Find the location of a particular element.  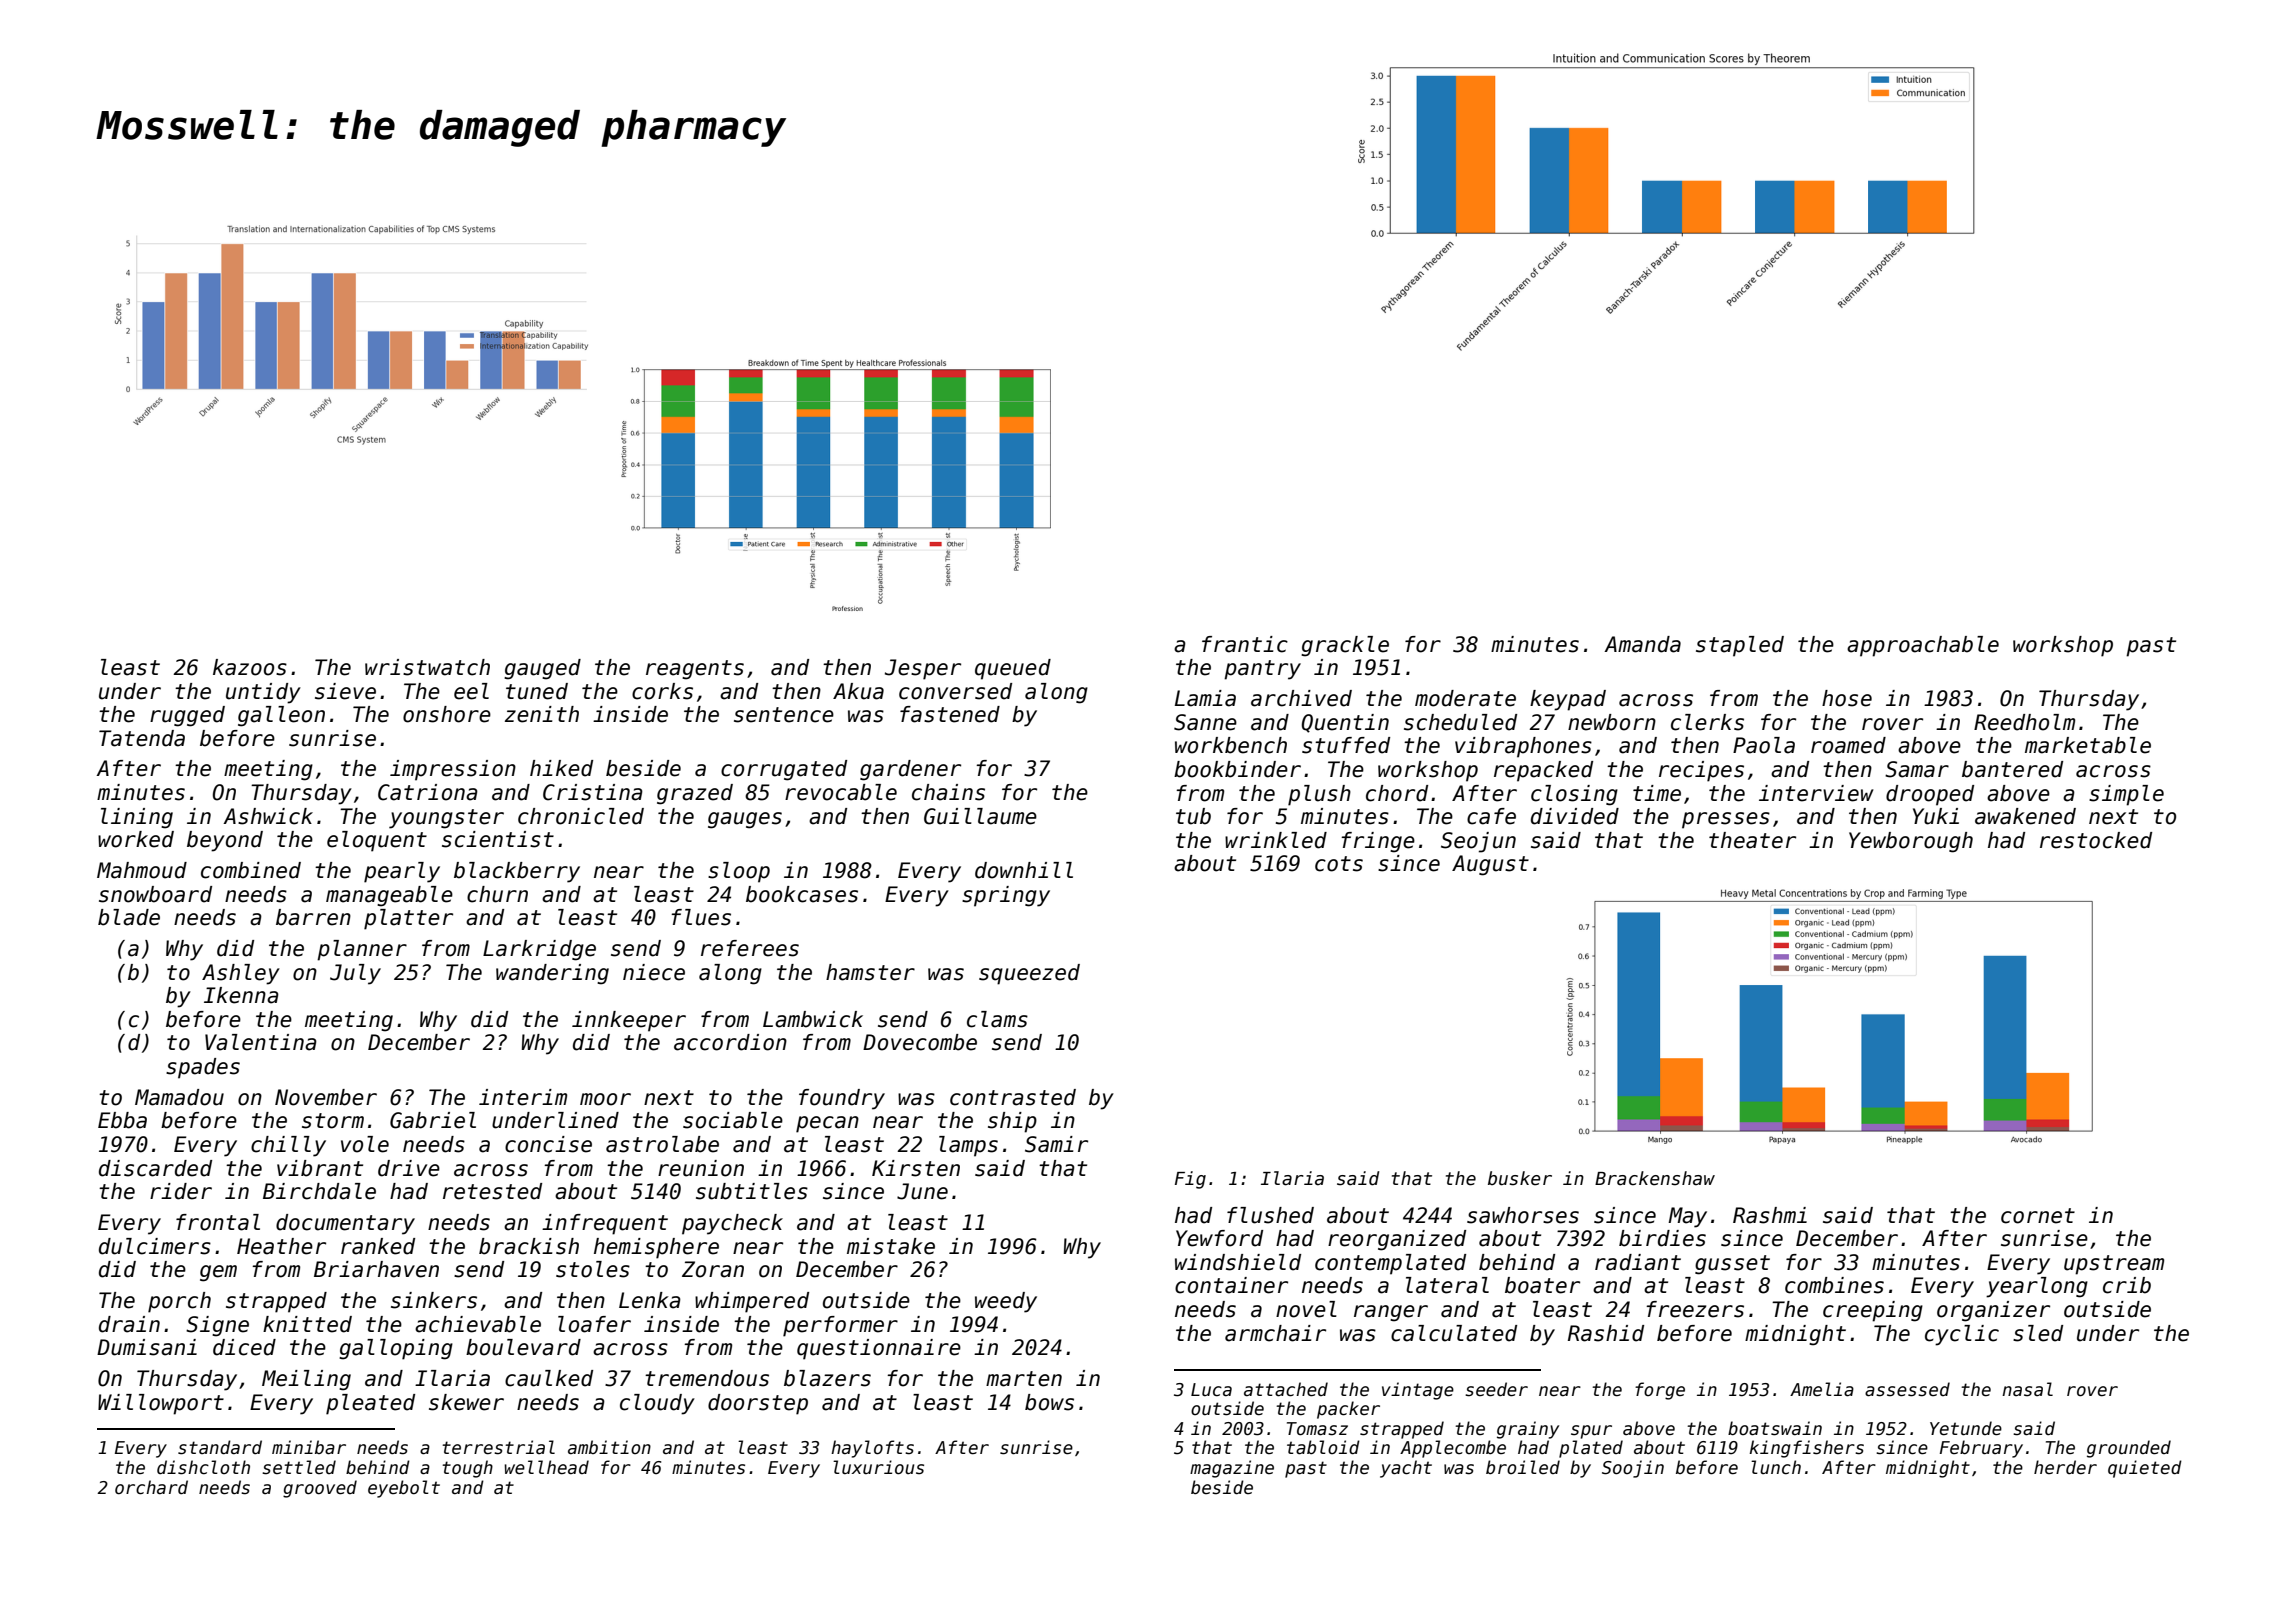

Samir is located at coordinates (1056, 1144).
